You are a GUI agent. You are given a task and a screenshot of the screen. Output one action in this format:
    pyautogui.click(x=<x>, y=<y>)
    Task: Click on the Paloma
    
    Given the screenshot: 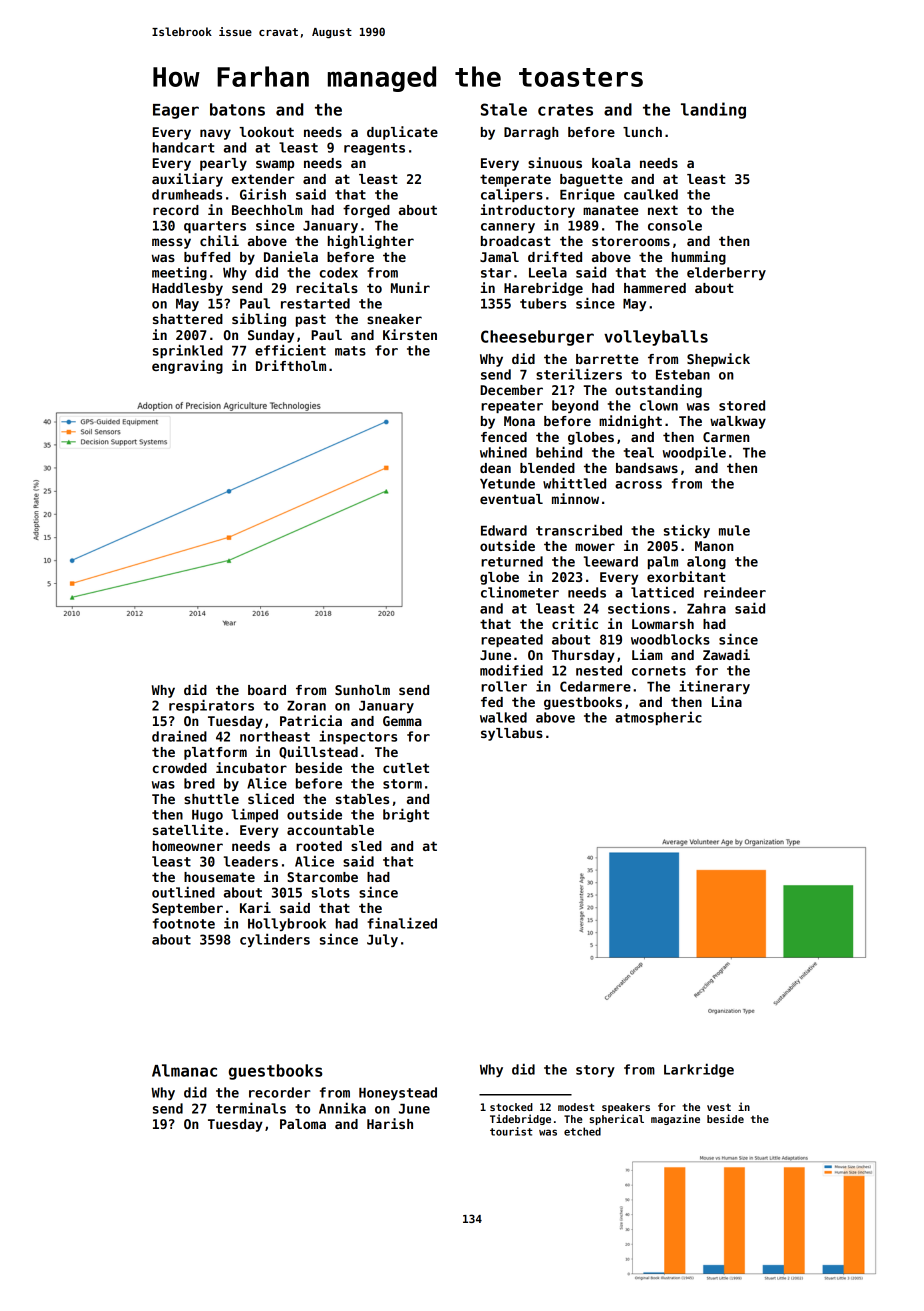 What is the action you would take?
    pyautogui.click(x=303, y=1124)
